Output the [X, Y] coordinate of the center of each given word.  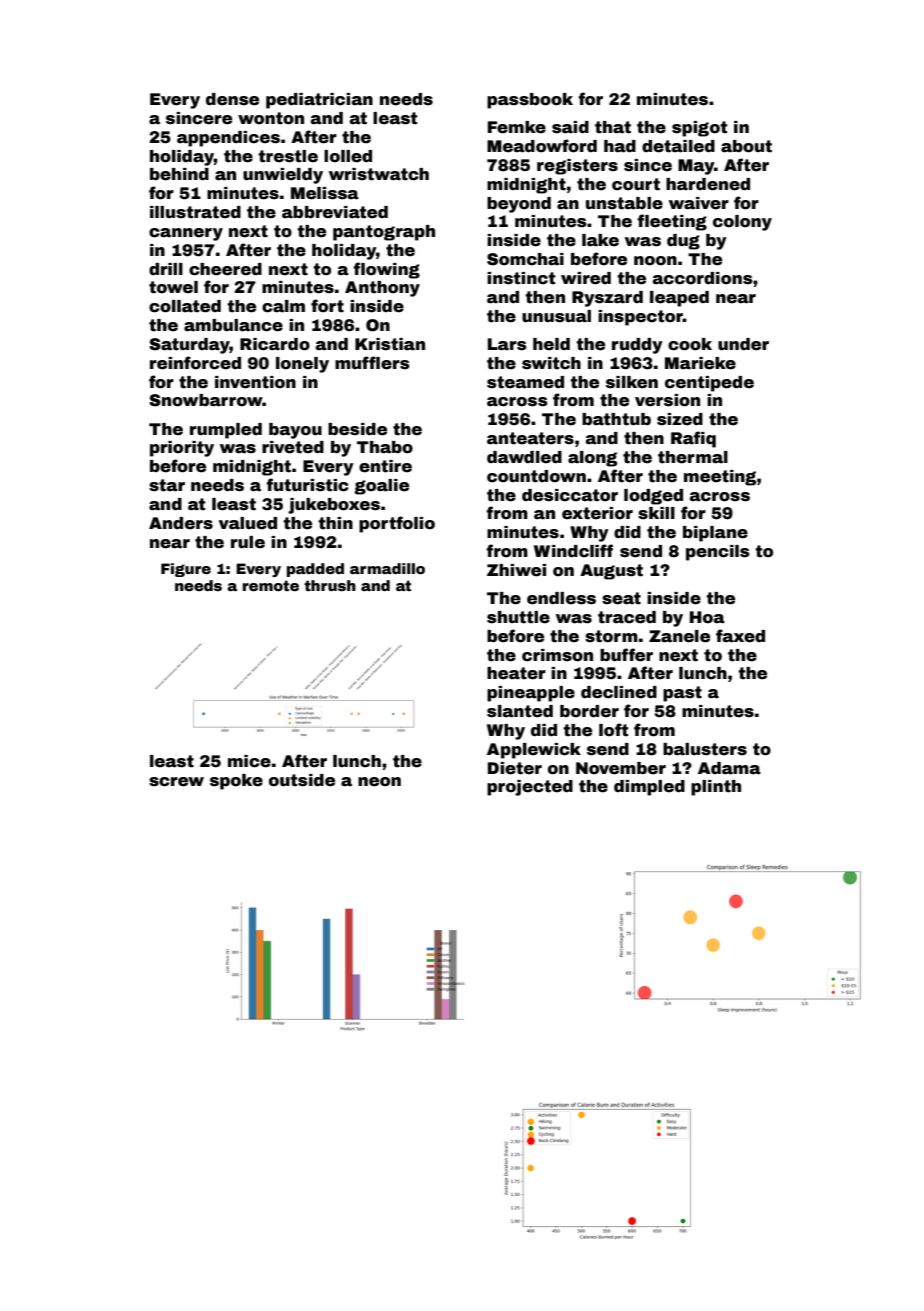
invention [255, 382]
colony [742, 223]
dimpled [649, 788]
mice [249, 761]
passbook [530, 101]
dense [232, 99]
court [636, 184]
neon [379, 782]
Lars [507, 344]
